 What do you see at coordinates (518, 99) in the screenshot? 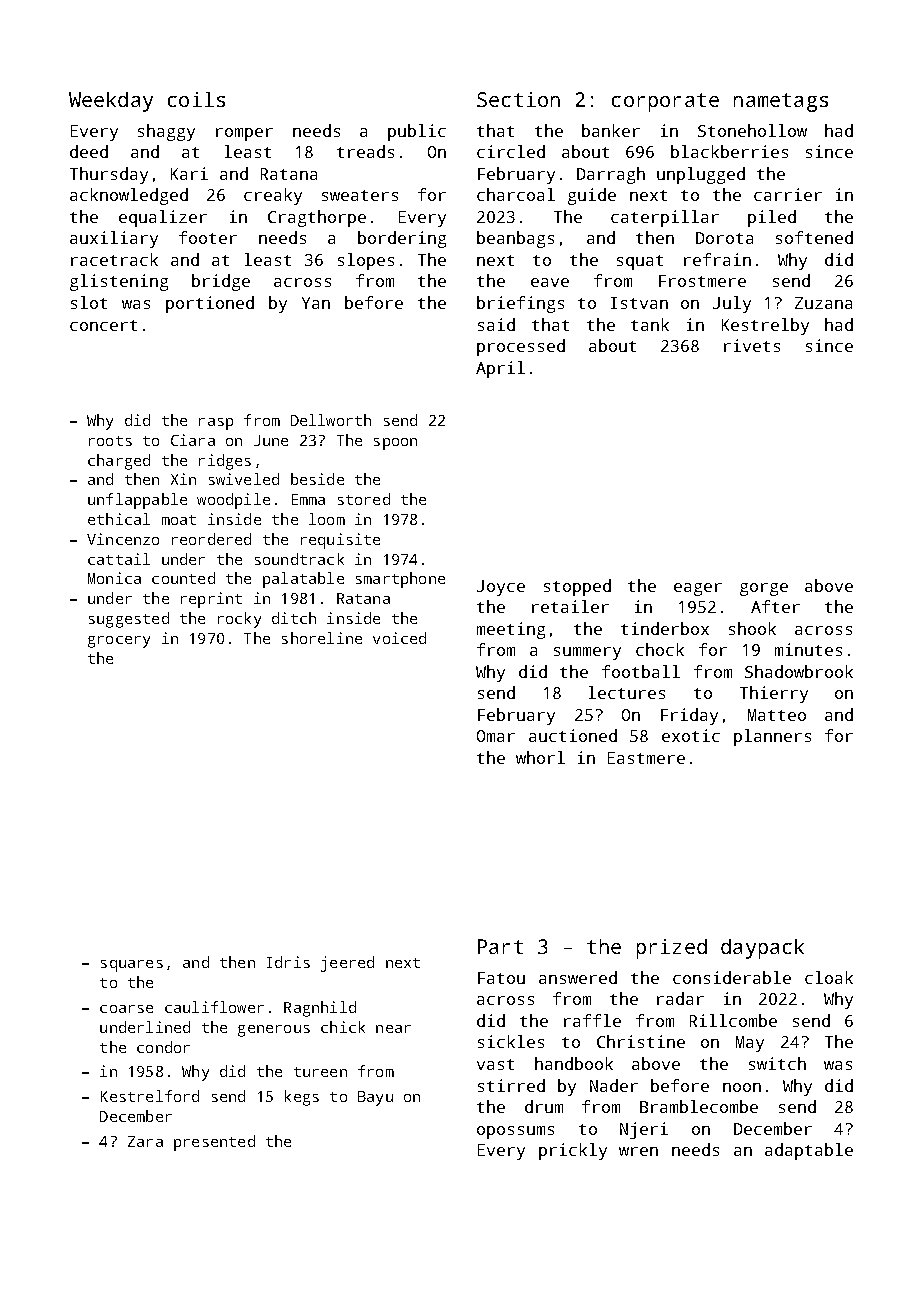
I see `Section` at bounding box center [518, 99].
